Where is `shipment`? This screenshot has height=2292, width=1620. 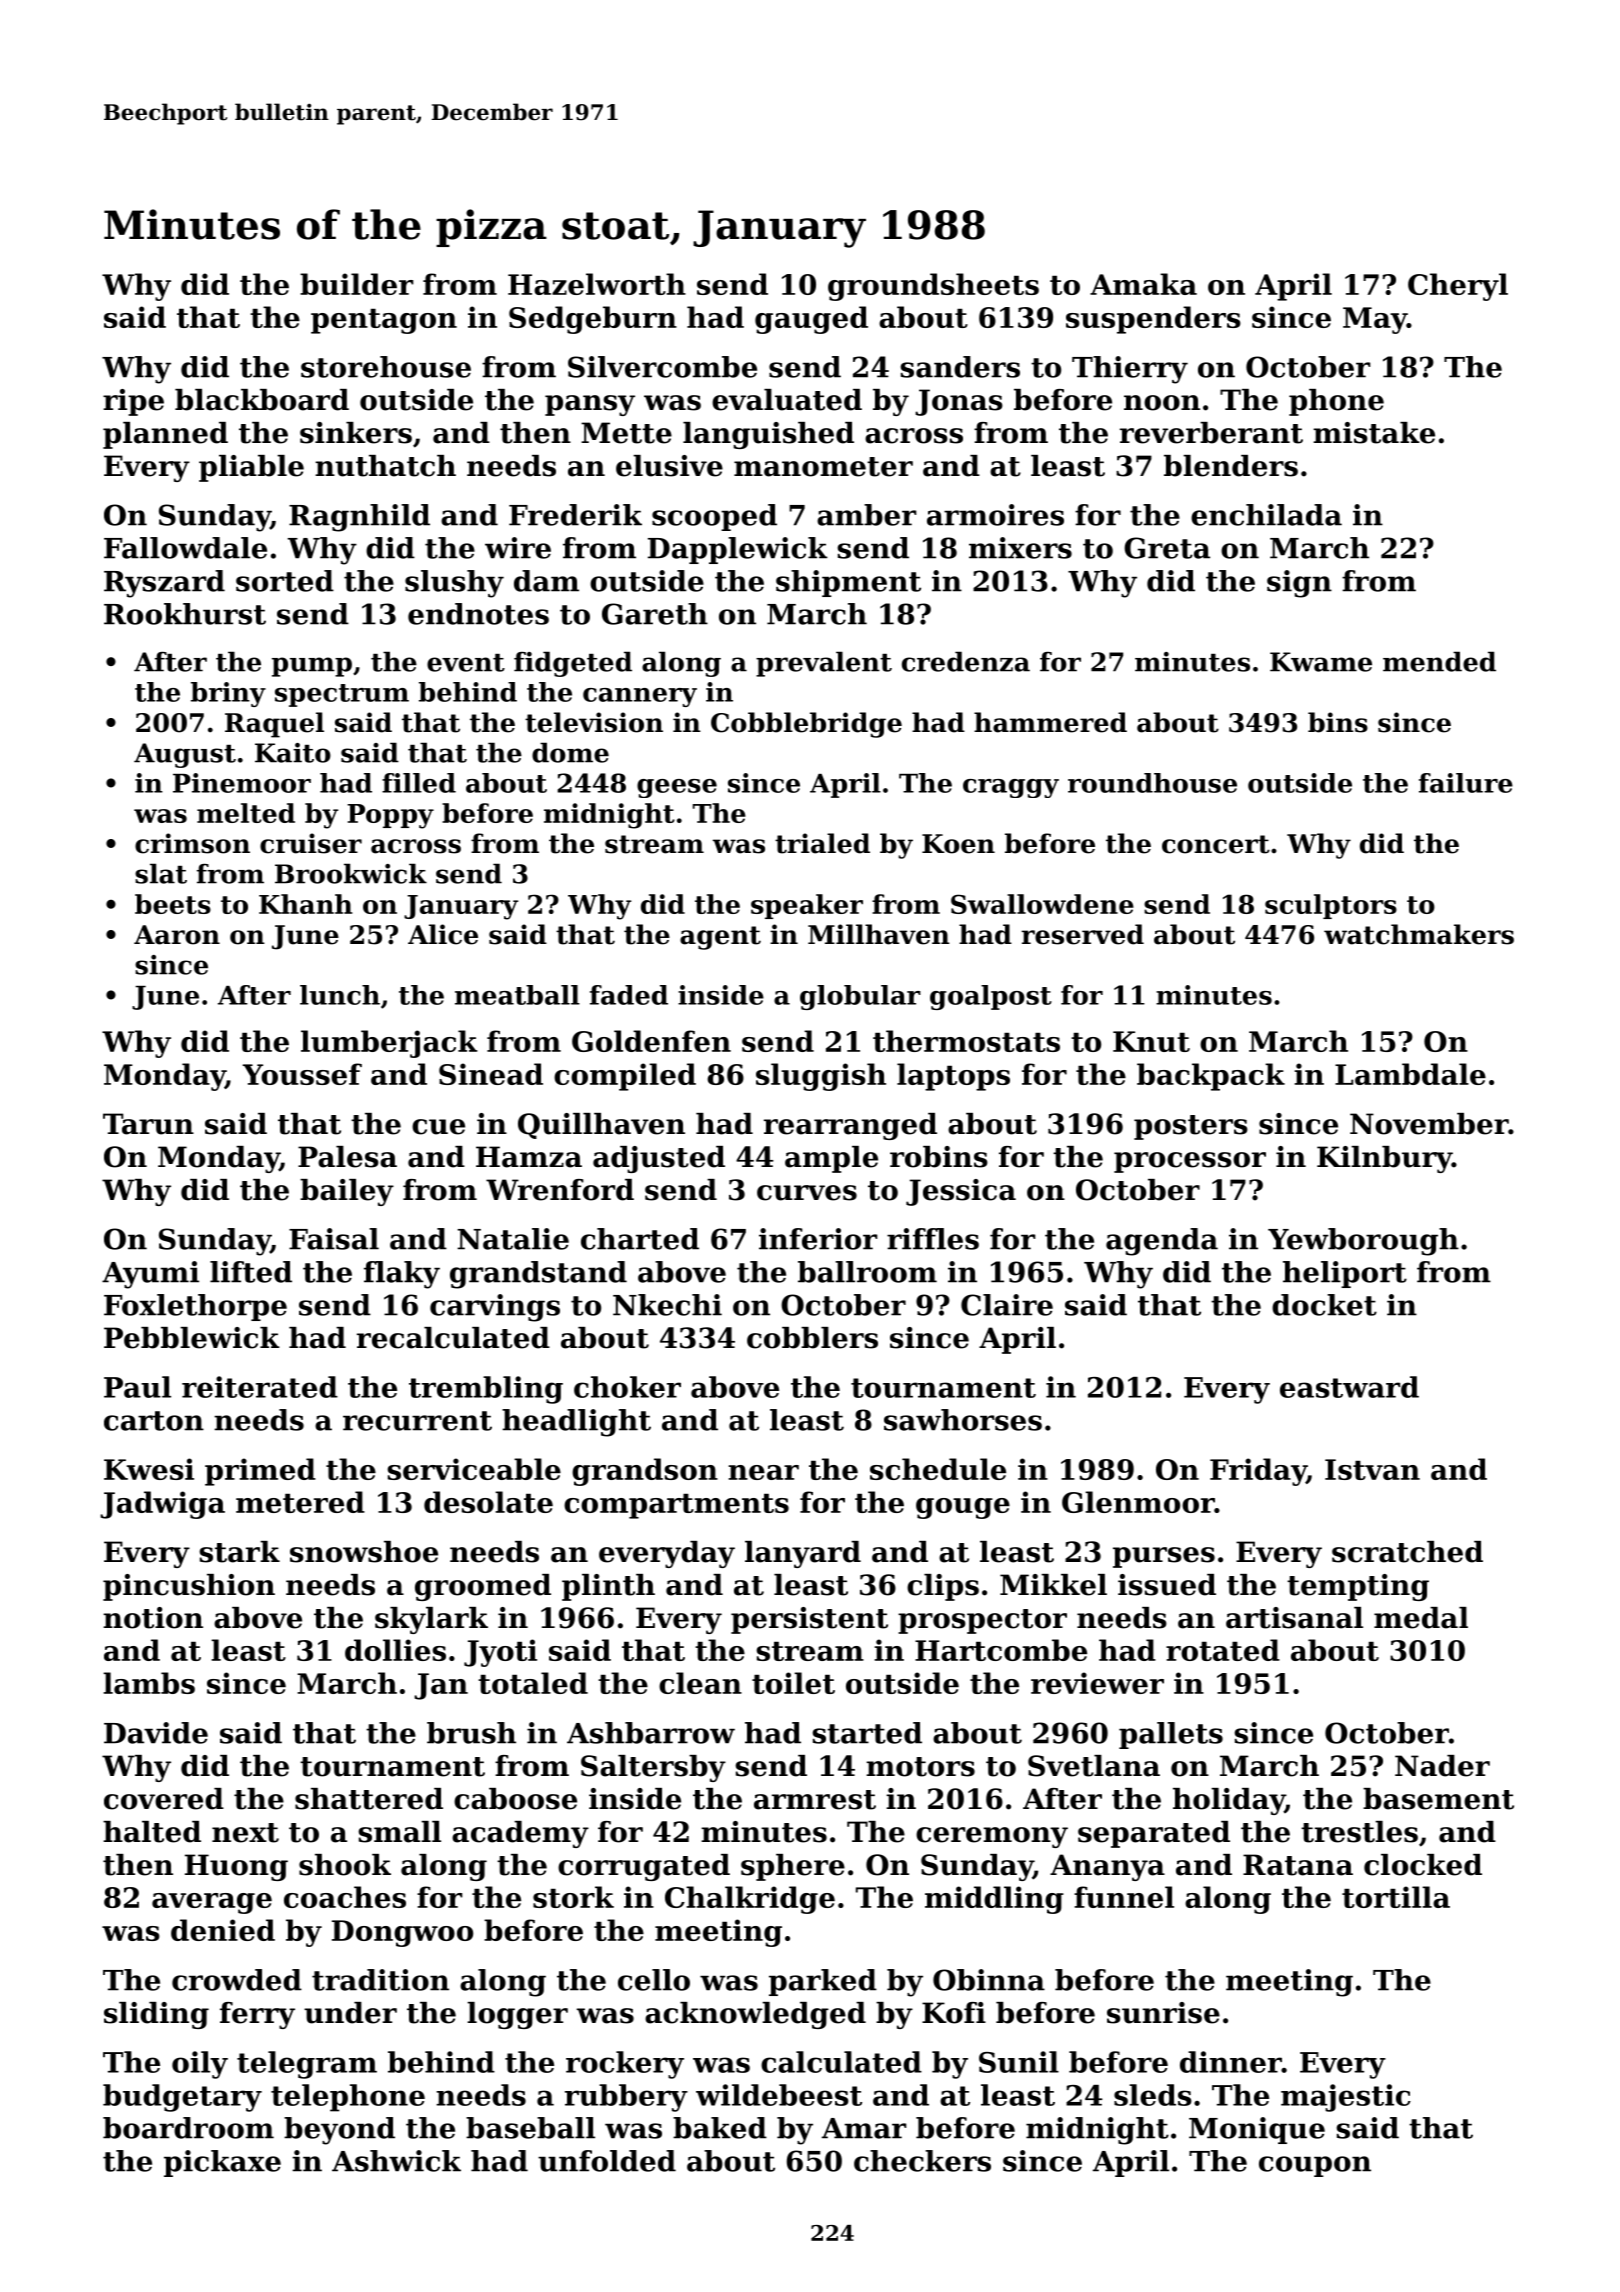
shipment is located at coordinates (848, 583).
